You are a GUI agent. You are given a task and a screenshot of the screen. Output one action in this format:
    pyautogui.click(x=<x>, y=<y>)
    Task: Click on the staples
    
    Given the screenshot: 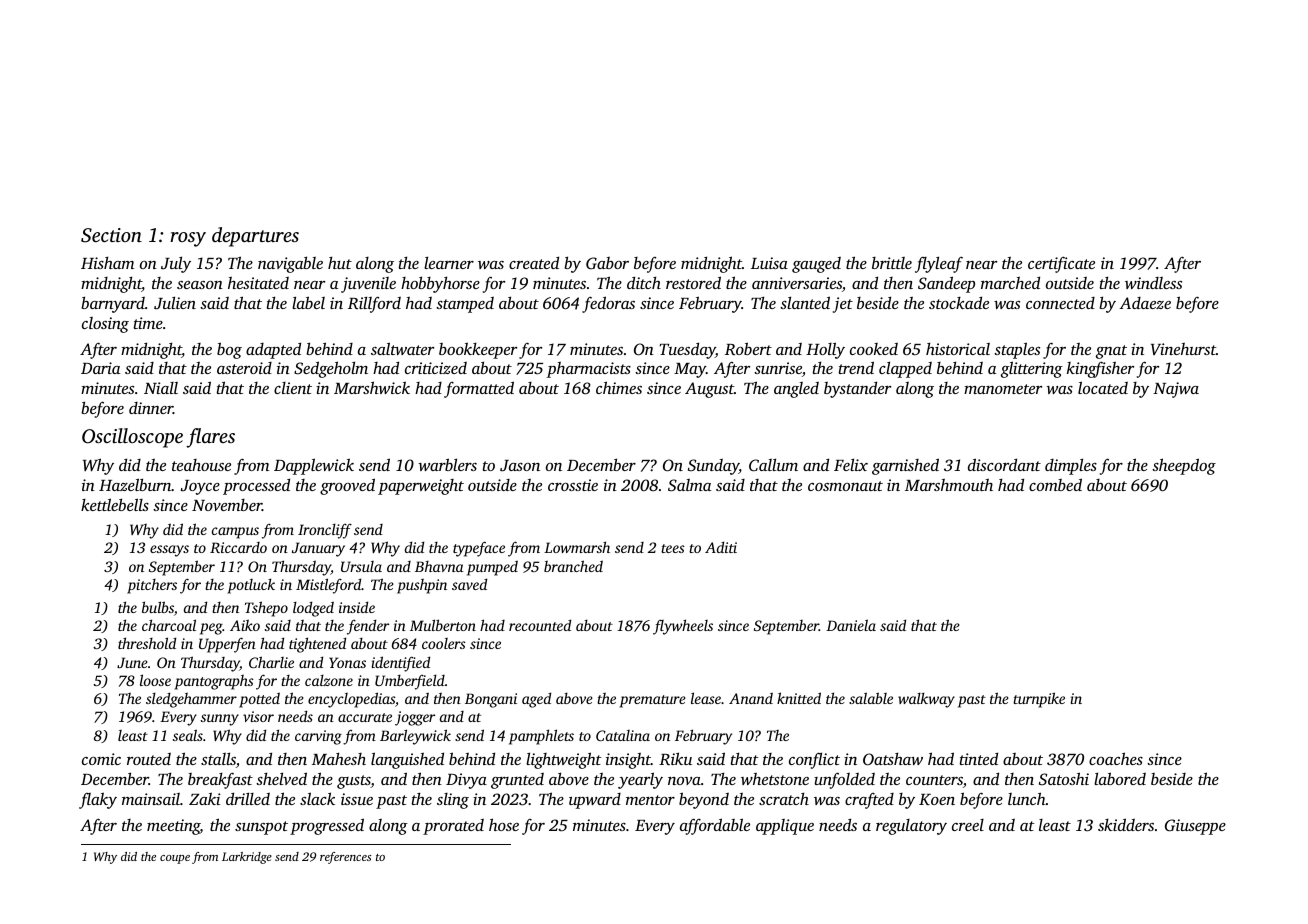 What is the action you would take?
    pyautogui.click(x=1017, y=350)
